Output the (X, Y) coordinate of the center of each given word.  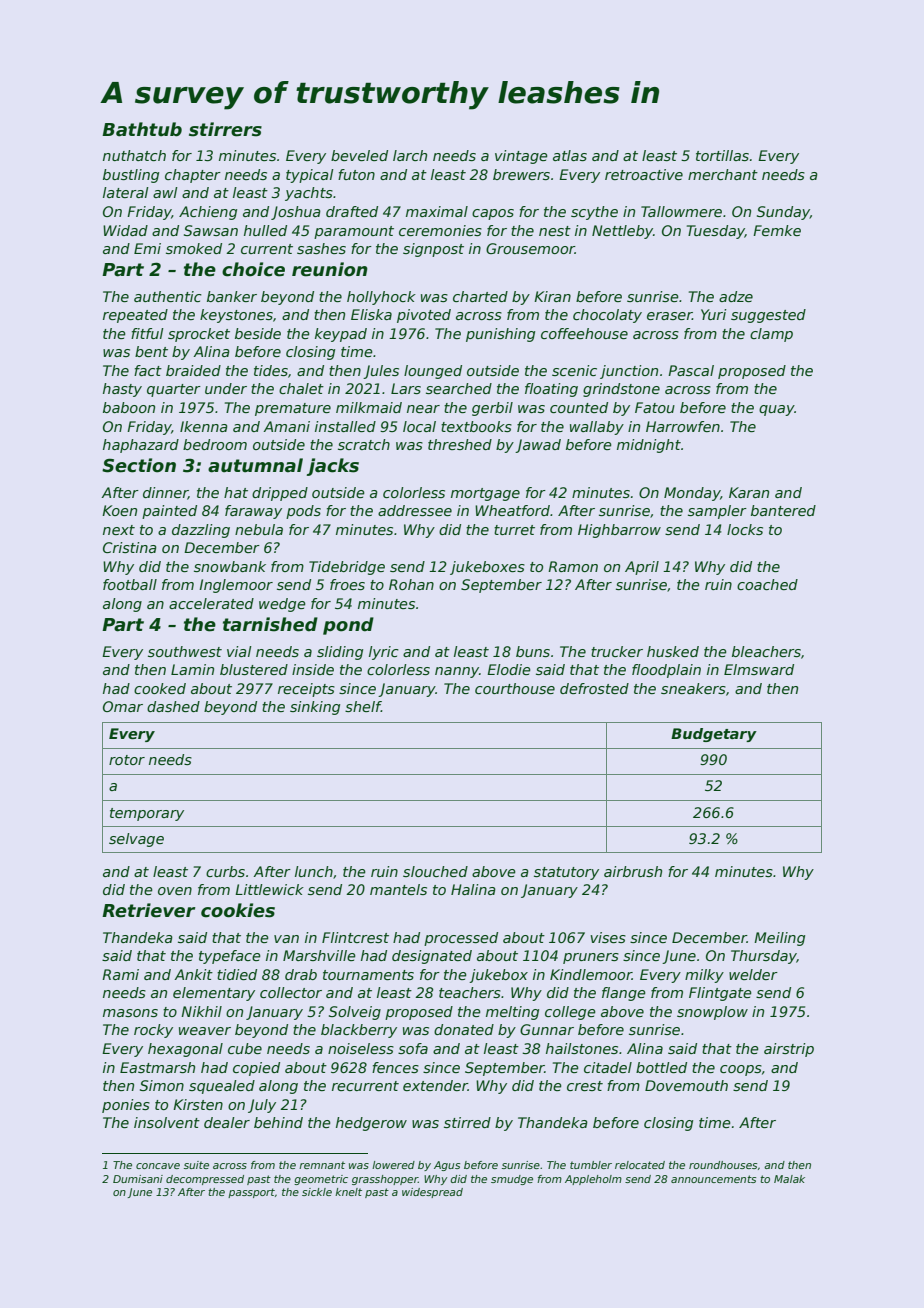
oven (175, 891)
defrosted (594, 688)
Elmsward (759, 669)
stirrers (225, 129)
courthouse (515, 688)
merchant (723, 174)
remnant (322, 1165)
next (119, 530)
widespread (432, 1193)
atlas (570, 155)
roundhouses (723, 1165)
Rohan (411, 584)
